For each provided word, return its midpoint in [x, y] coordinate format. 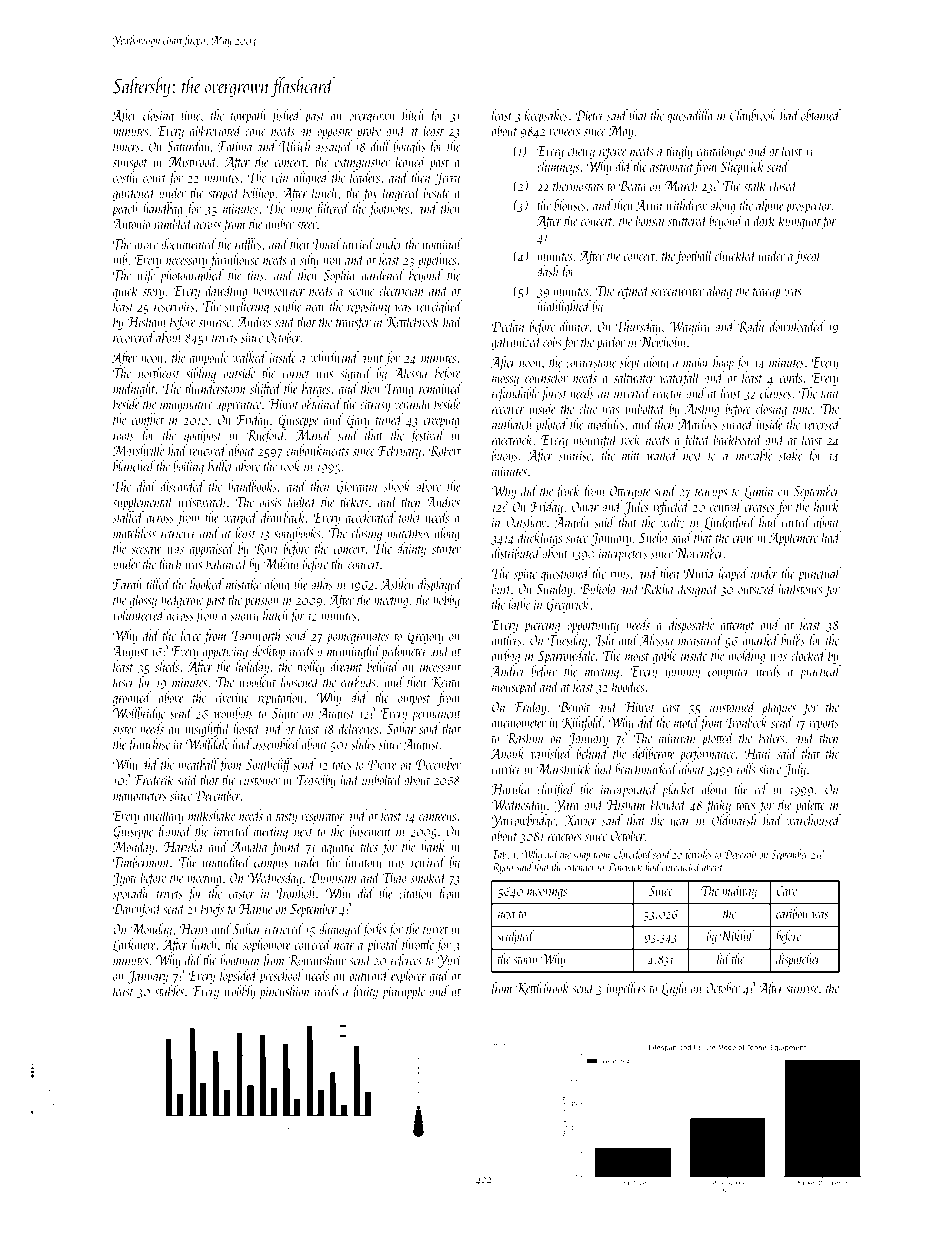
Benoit [574, 707]
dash [548, 271]
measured [700, 640]
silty [309, 260]
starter [446, 550]
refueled [672, 507]
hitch [413, 115]
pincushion [284, 992]
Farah [127, 584]
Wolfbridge [139, 714]
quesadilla [690, 116]
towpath [248, 116]
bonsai [650, 220]
